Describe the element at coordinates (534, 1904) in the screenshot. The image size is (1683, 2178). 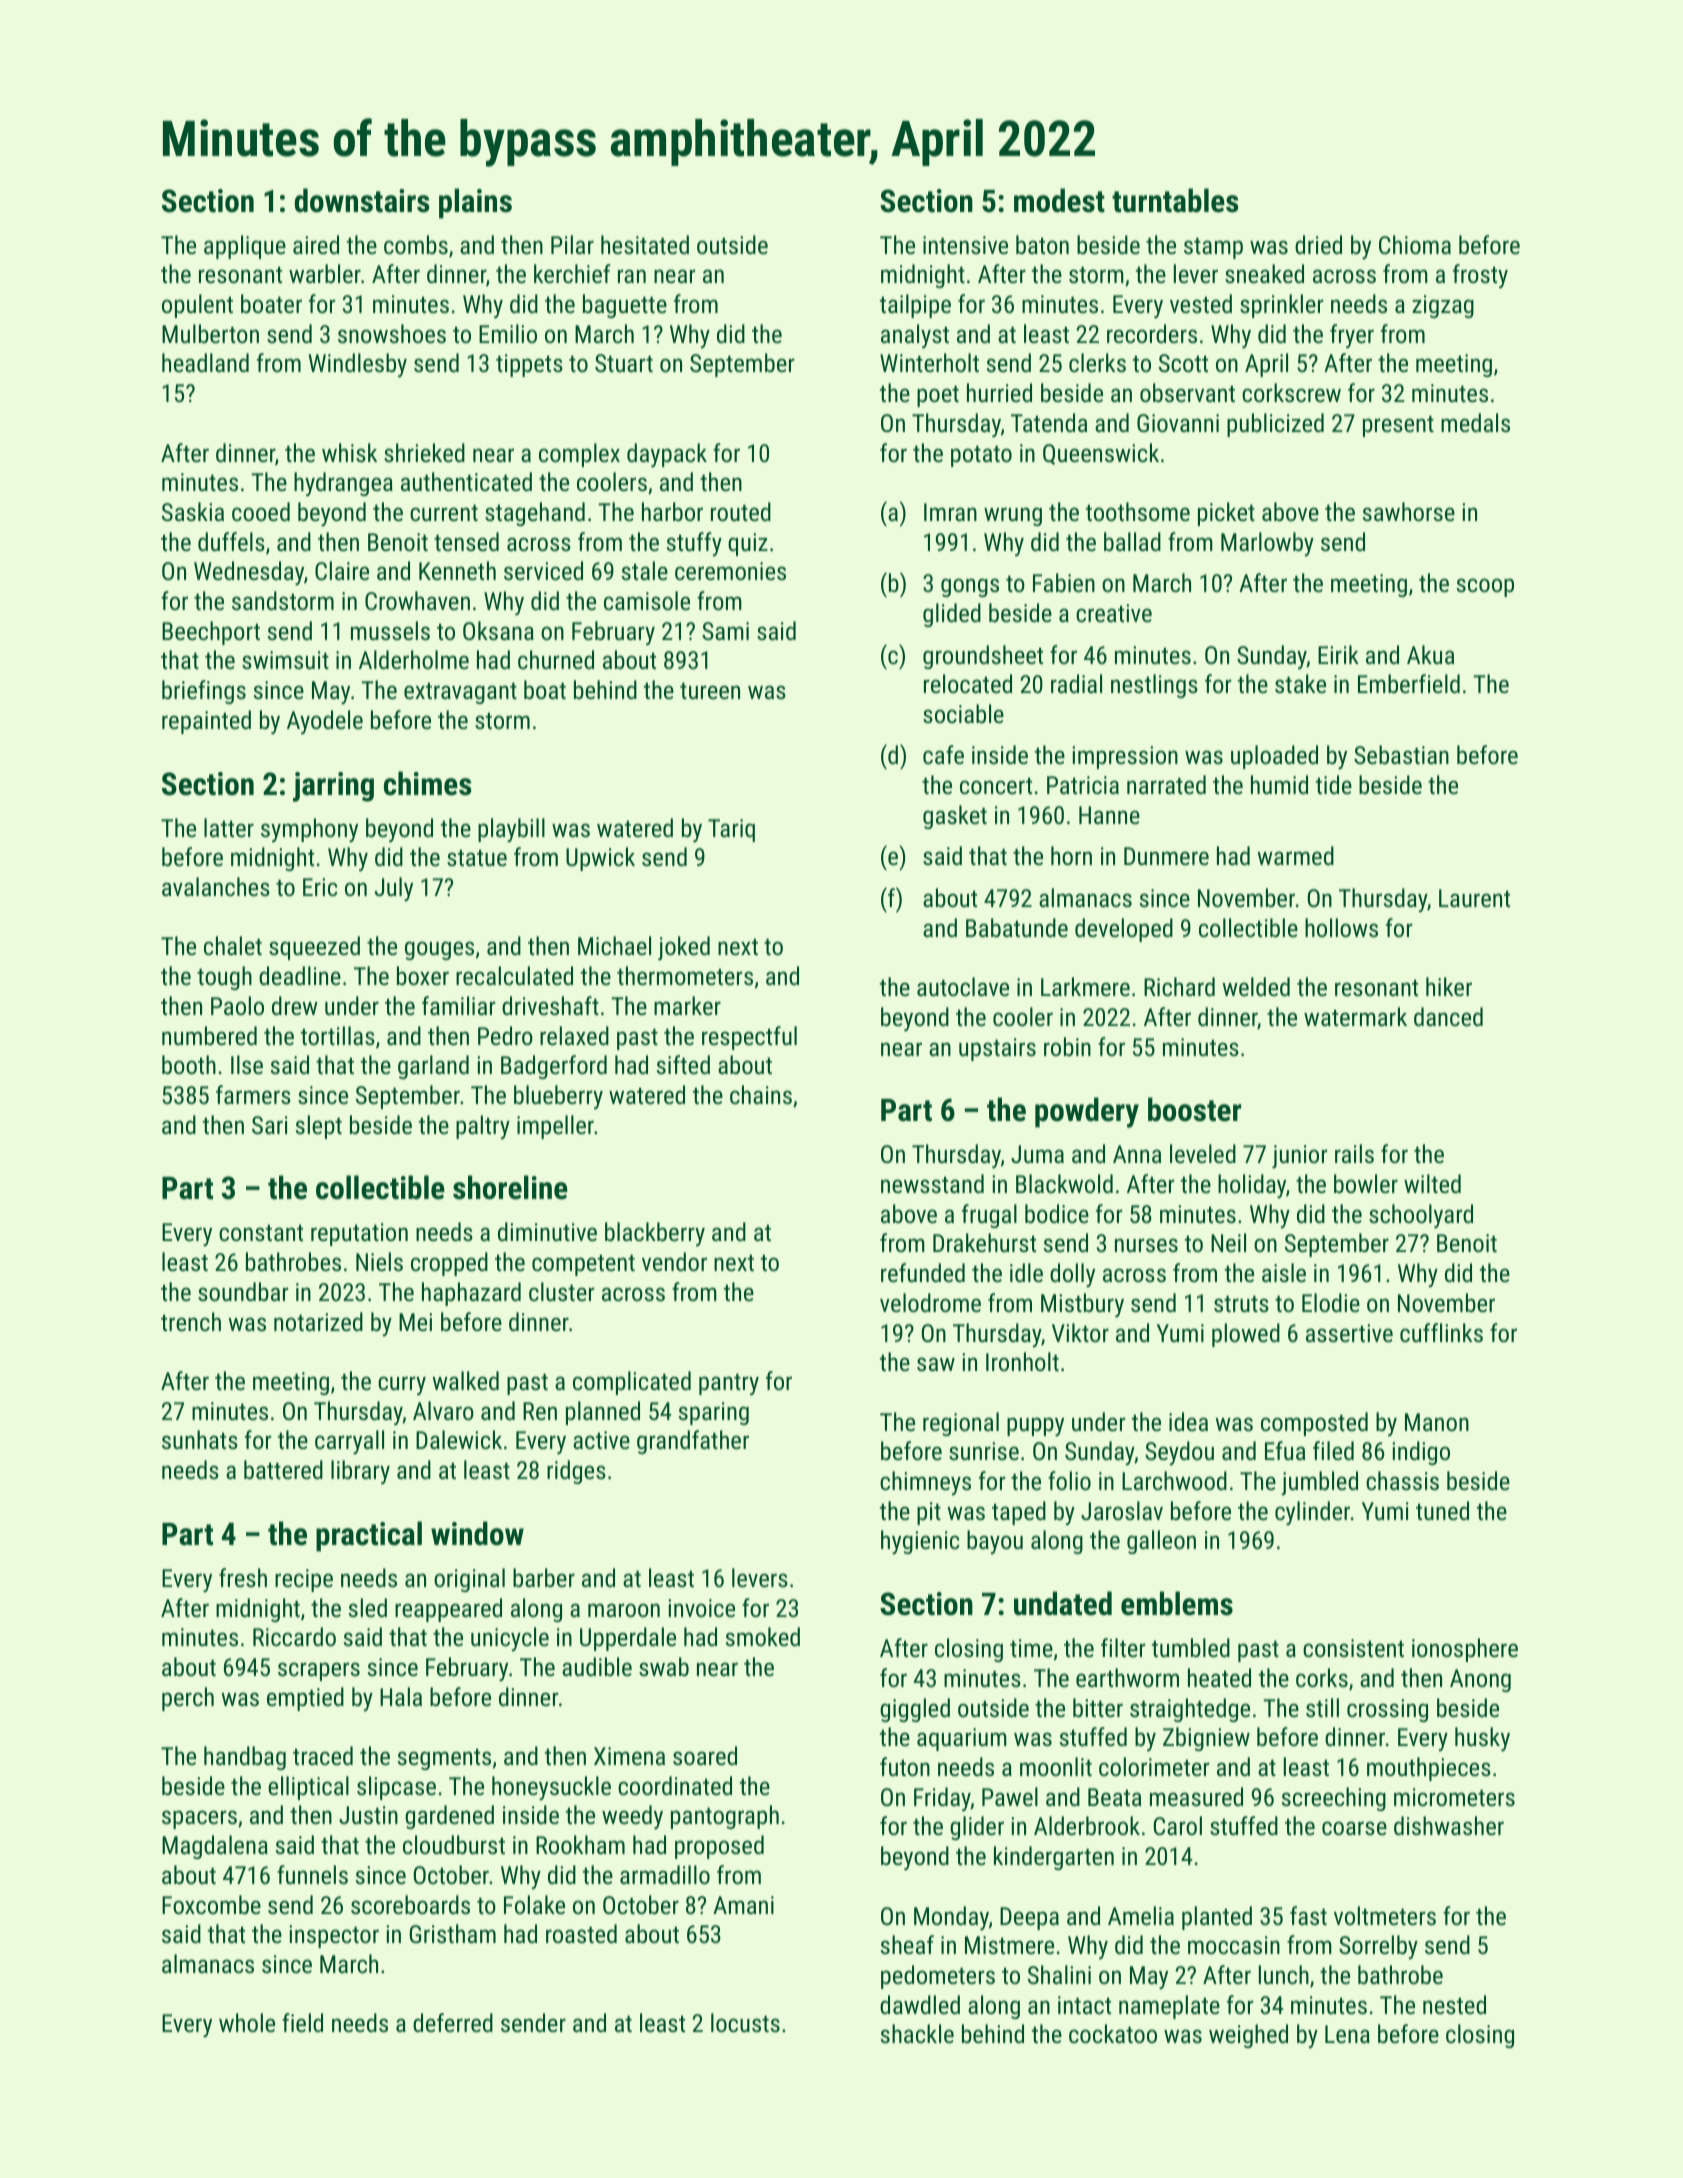
I see `Folake` at that location.
